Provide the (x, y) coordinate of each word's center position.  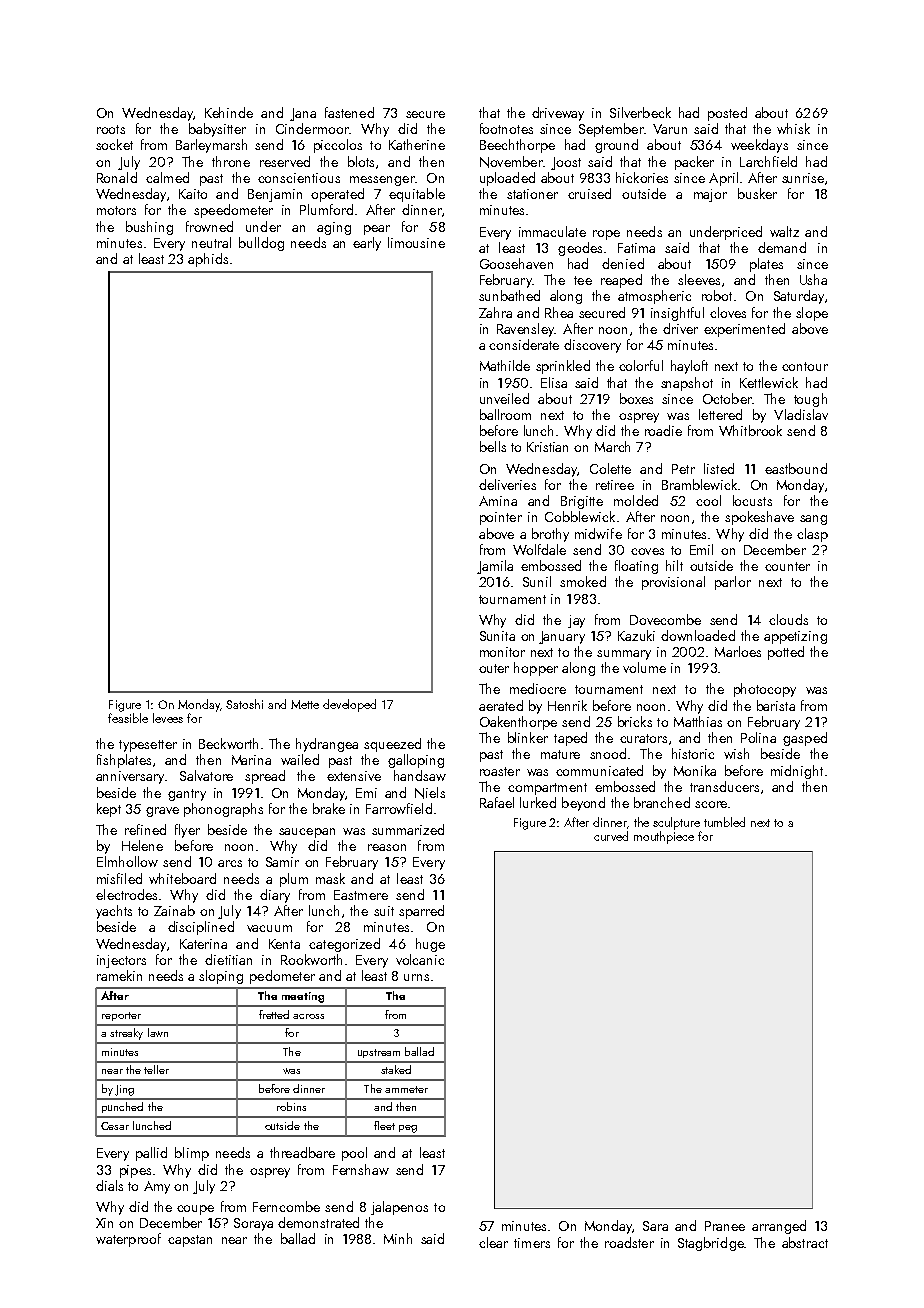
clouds (788, 619)
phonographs (223, 810)
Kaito (193, 194)
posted (727, 114)
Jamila (495, 567)
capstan (190, 1241)
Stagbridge (711, 1244)
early (367, 244)
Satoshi (244, 704)
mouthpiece (664, 837)
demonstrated (318, 1222)
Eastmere (361, 895)
